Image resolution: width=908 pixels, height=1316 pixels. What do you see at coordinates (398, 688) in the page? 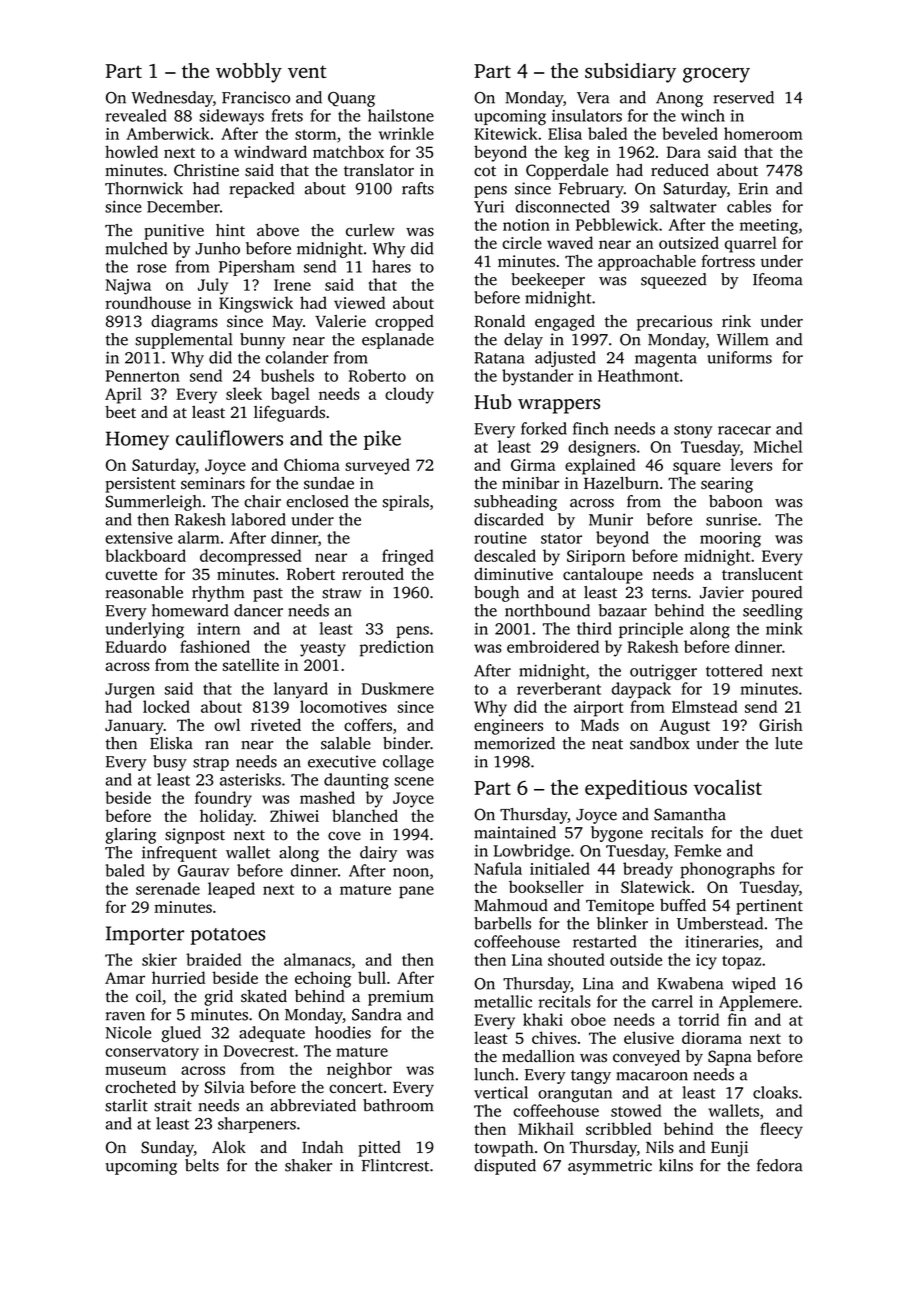
I see `Duskmere` at bounding box center [398, 688].
